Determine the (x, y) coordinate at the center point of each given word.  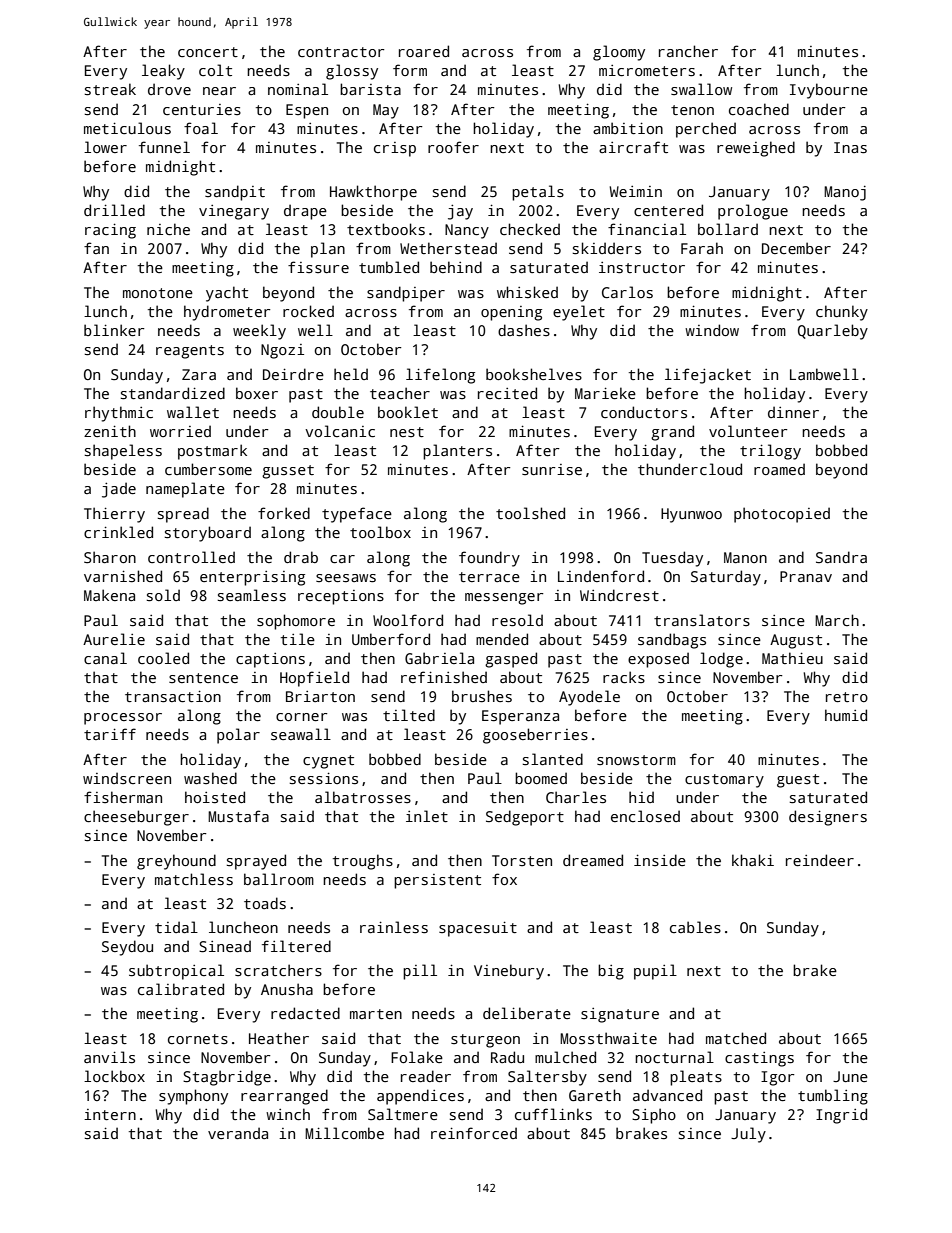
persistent (437, 881)
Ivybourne (829, 91)
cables (695, 927)
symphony (193, 1097)
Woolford (408, 620)
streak (110, 89)
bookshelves (534, 374)
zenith (110, 431)
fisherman (123, 797)
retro (847, 697)
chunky (842, 313)
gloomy (619, 53)
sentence (203, 678)
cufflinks (553, 1114)
